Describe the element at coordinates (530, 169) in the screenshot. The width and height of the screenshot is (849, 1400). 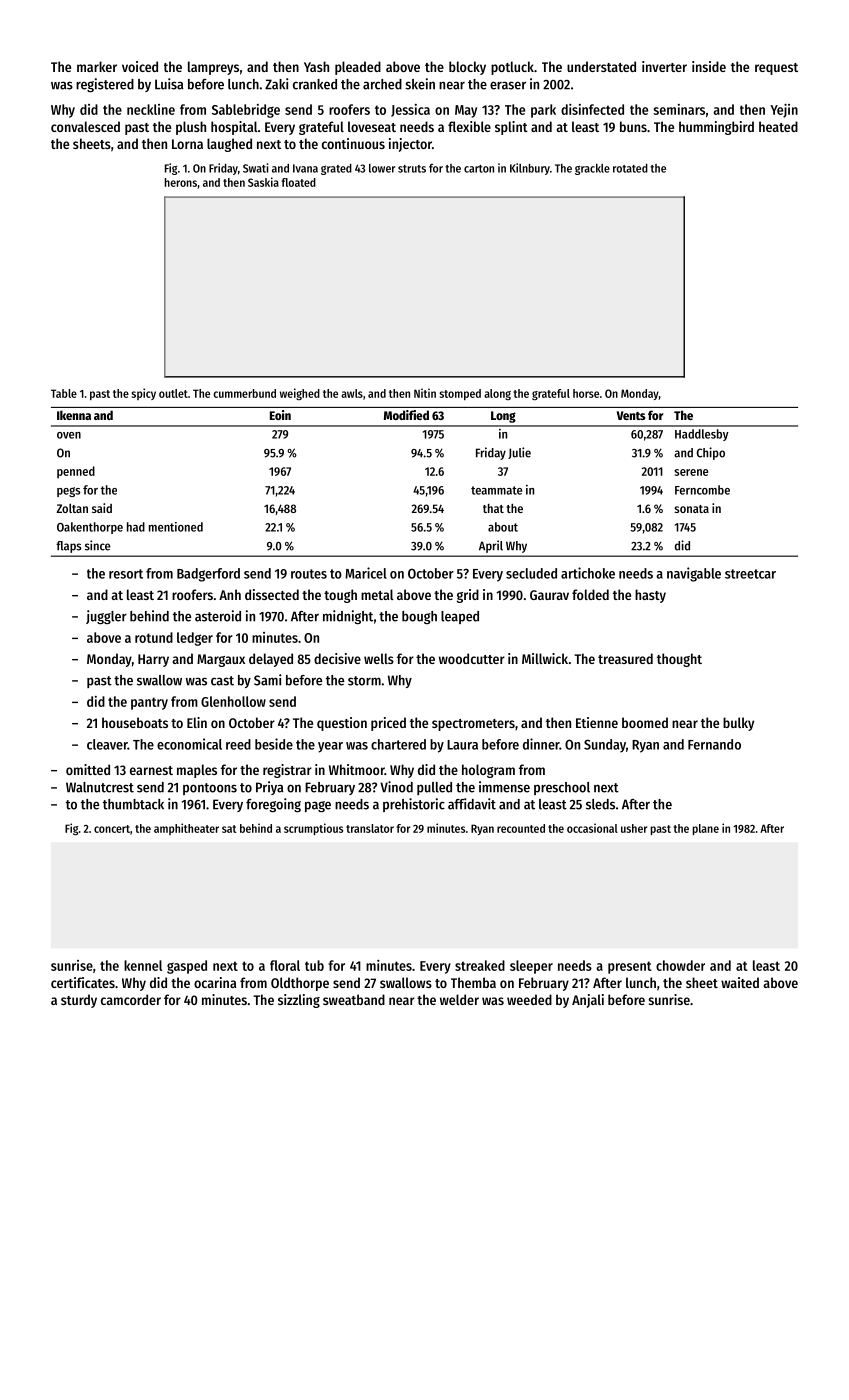
I see `Kilnbury` at that location.
